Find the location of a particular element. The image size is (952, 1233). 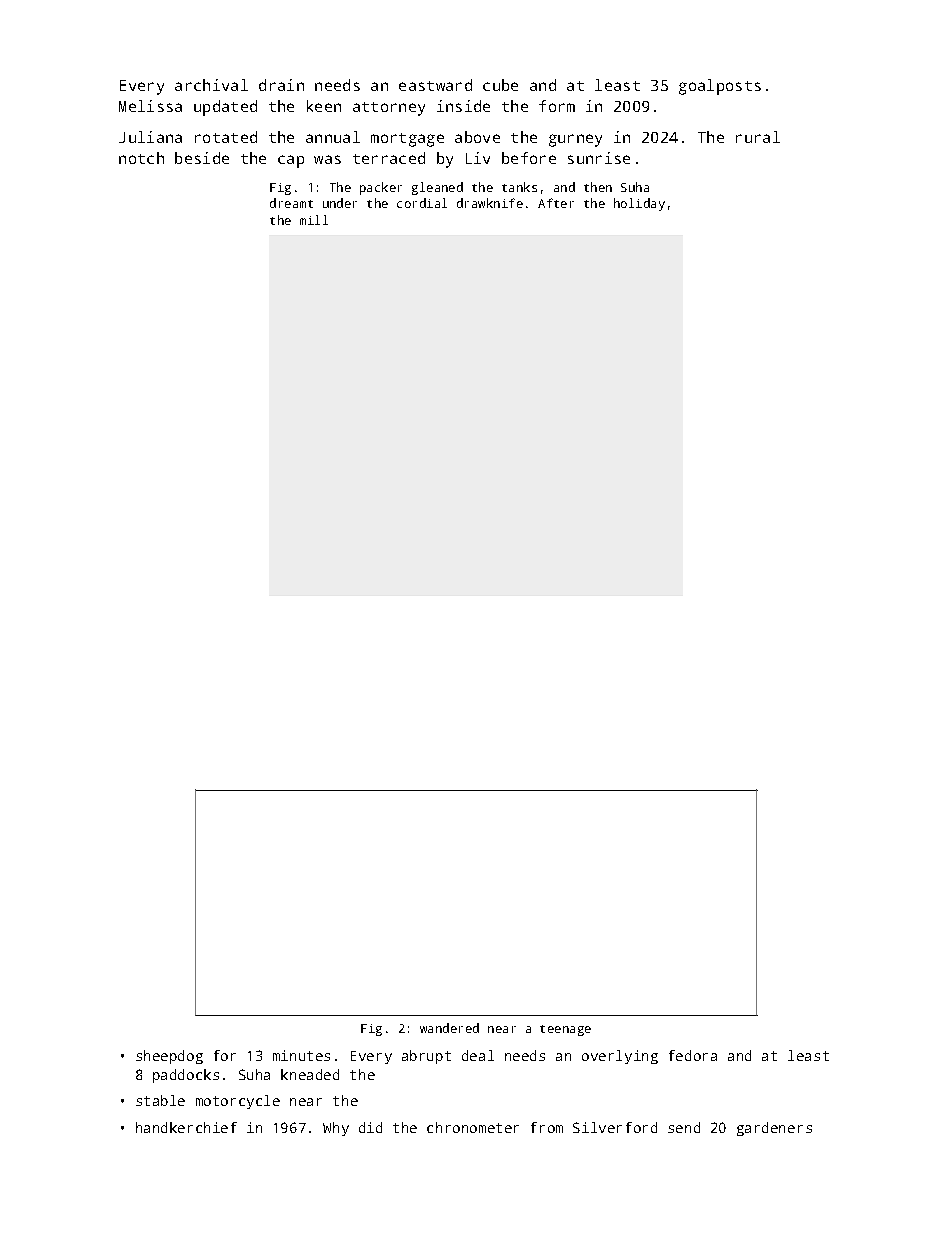

did is located at coordinates (370, 1127).
